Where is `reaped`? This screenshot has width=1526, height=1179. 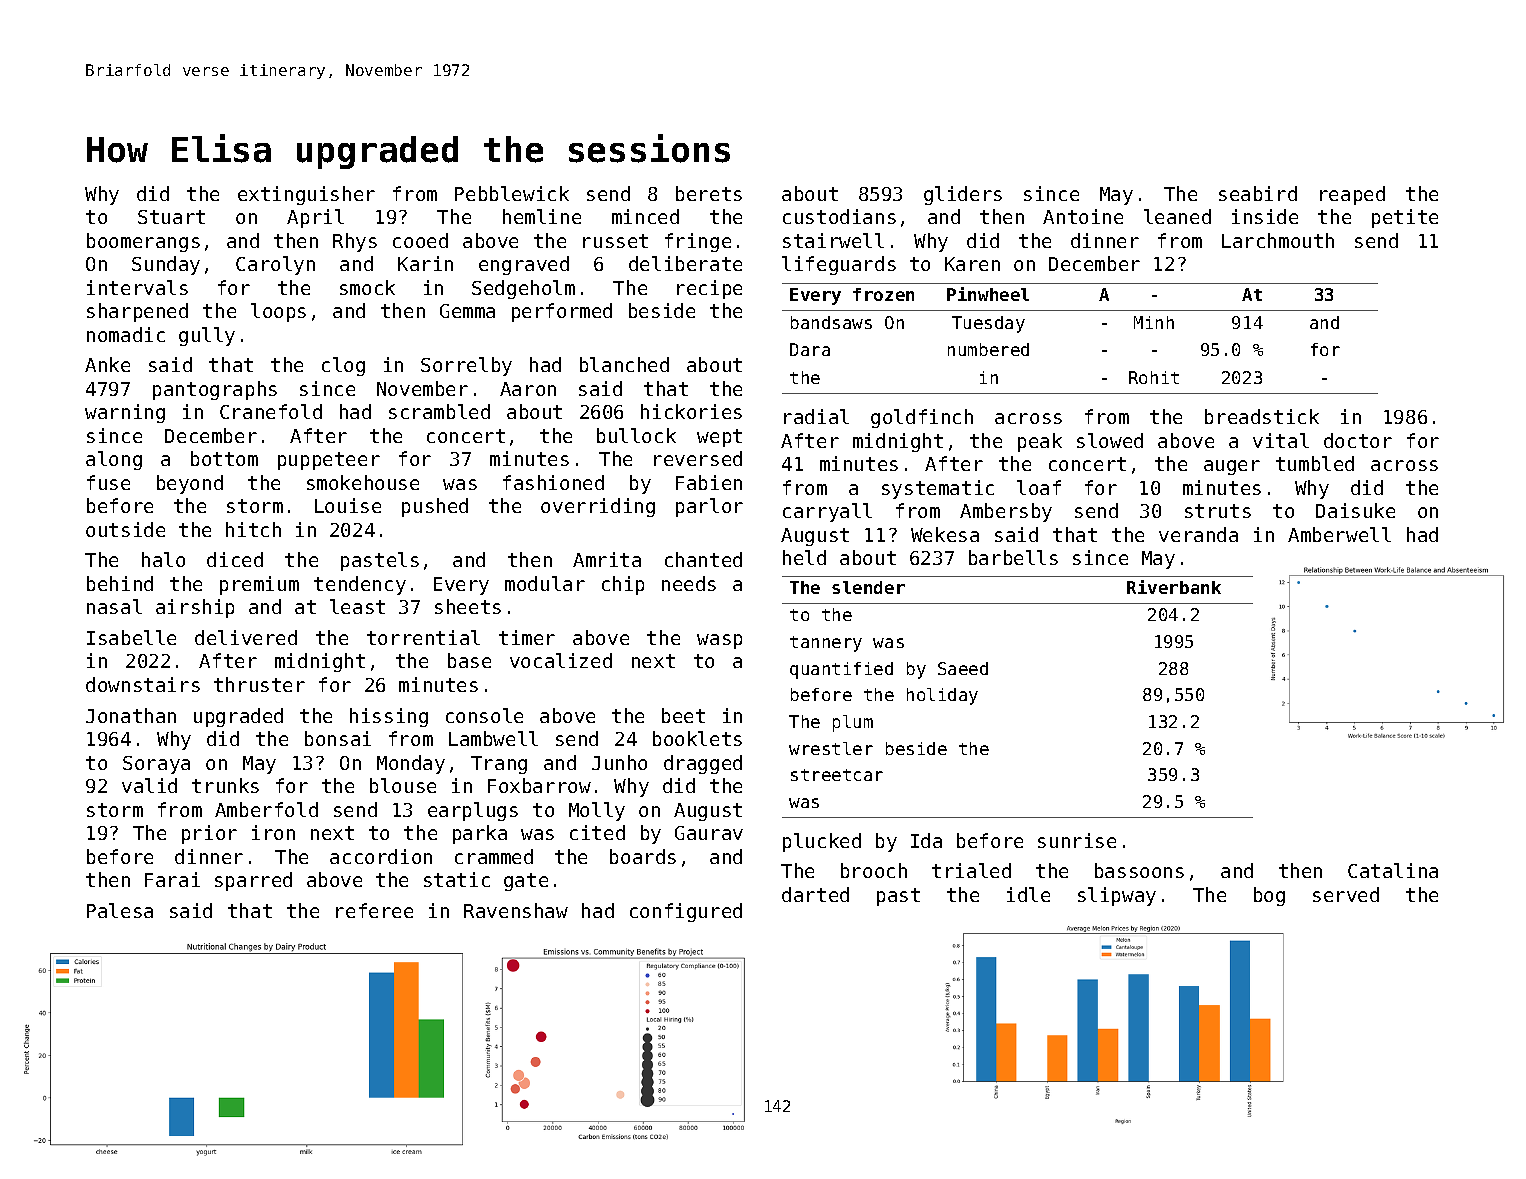
reaped is located at coordinates (1352, 195).
